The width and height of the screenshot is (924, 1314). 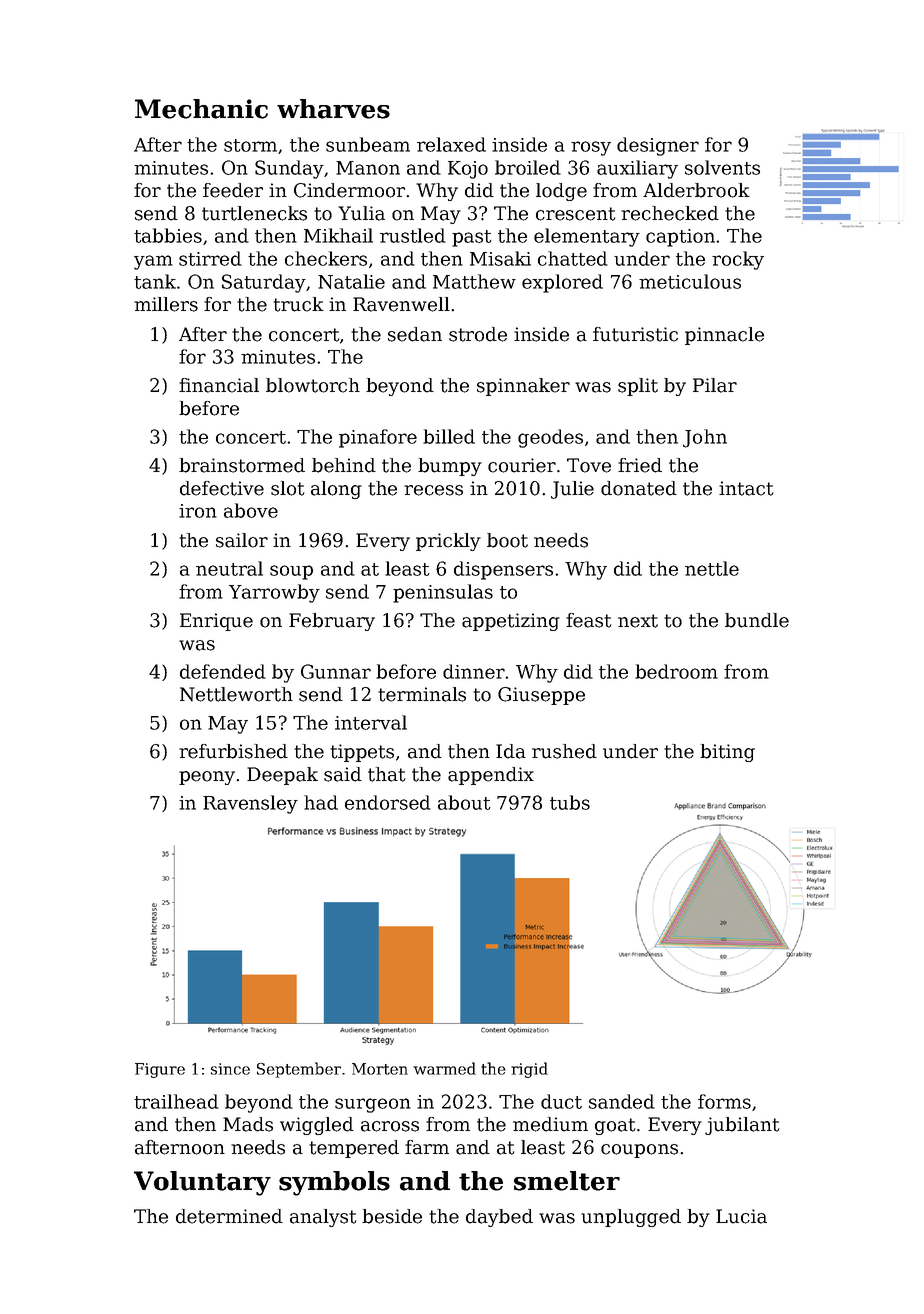 What do you see at coordinates (746, 488) in the screenshot?
I see `intact` at bounding box center [746, 488].
